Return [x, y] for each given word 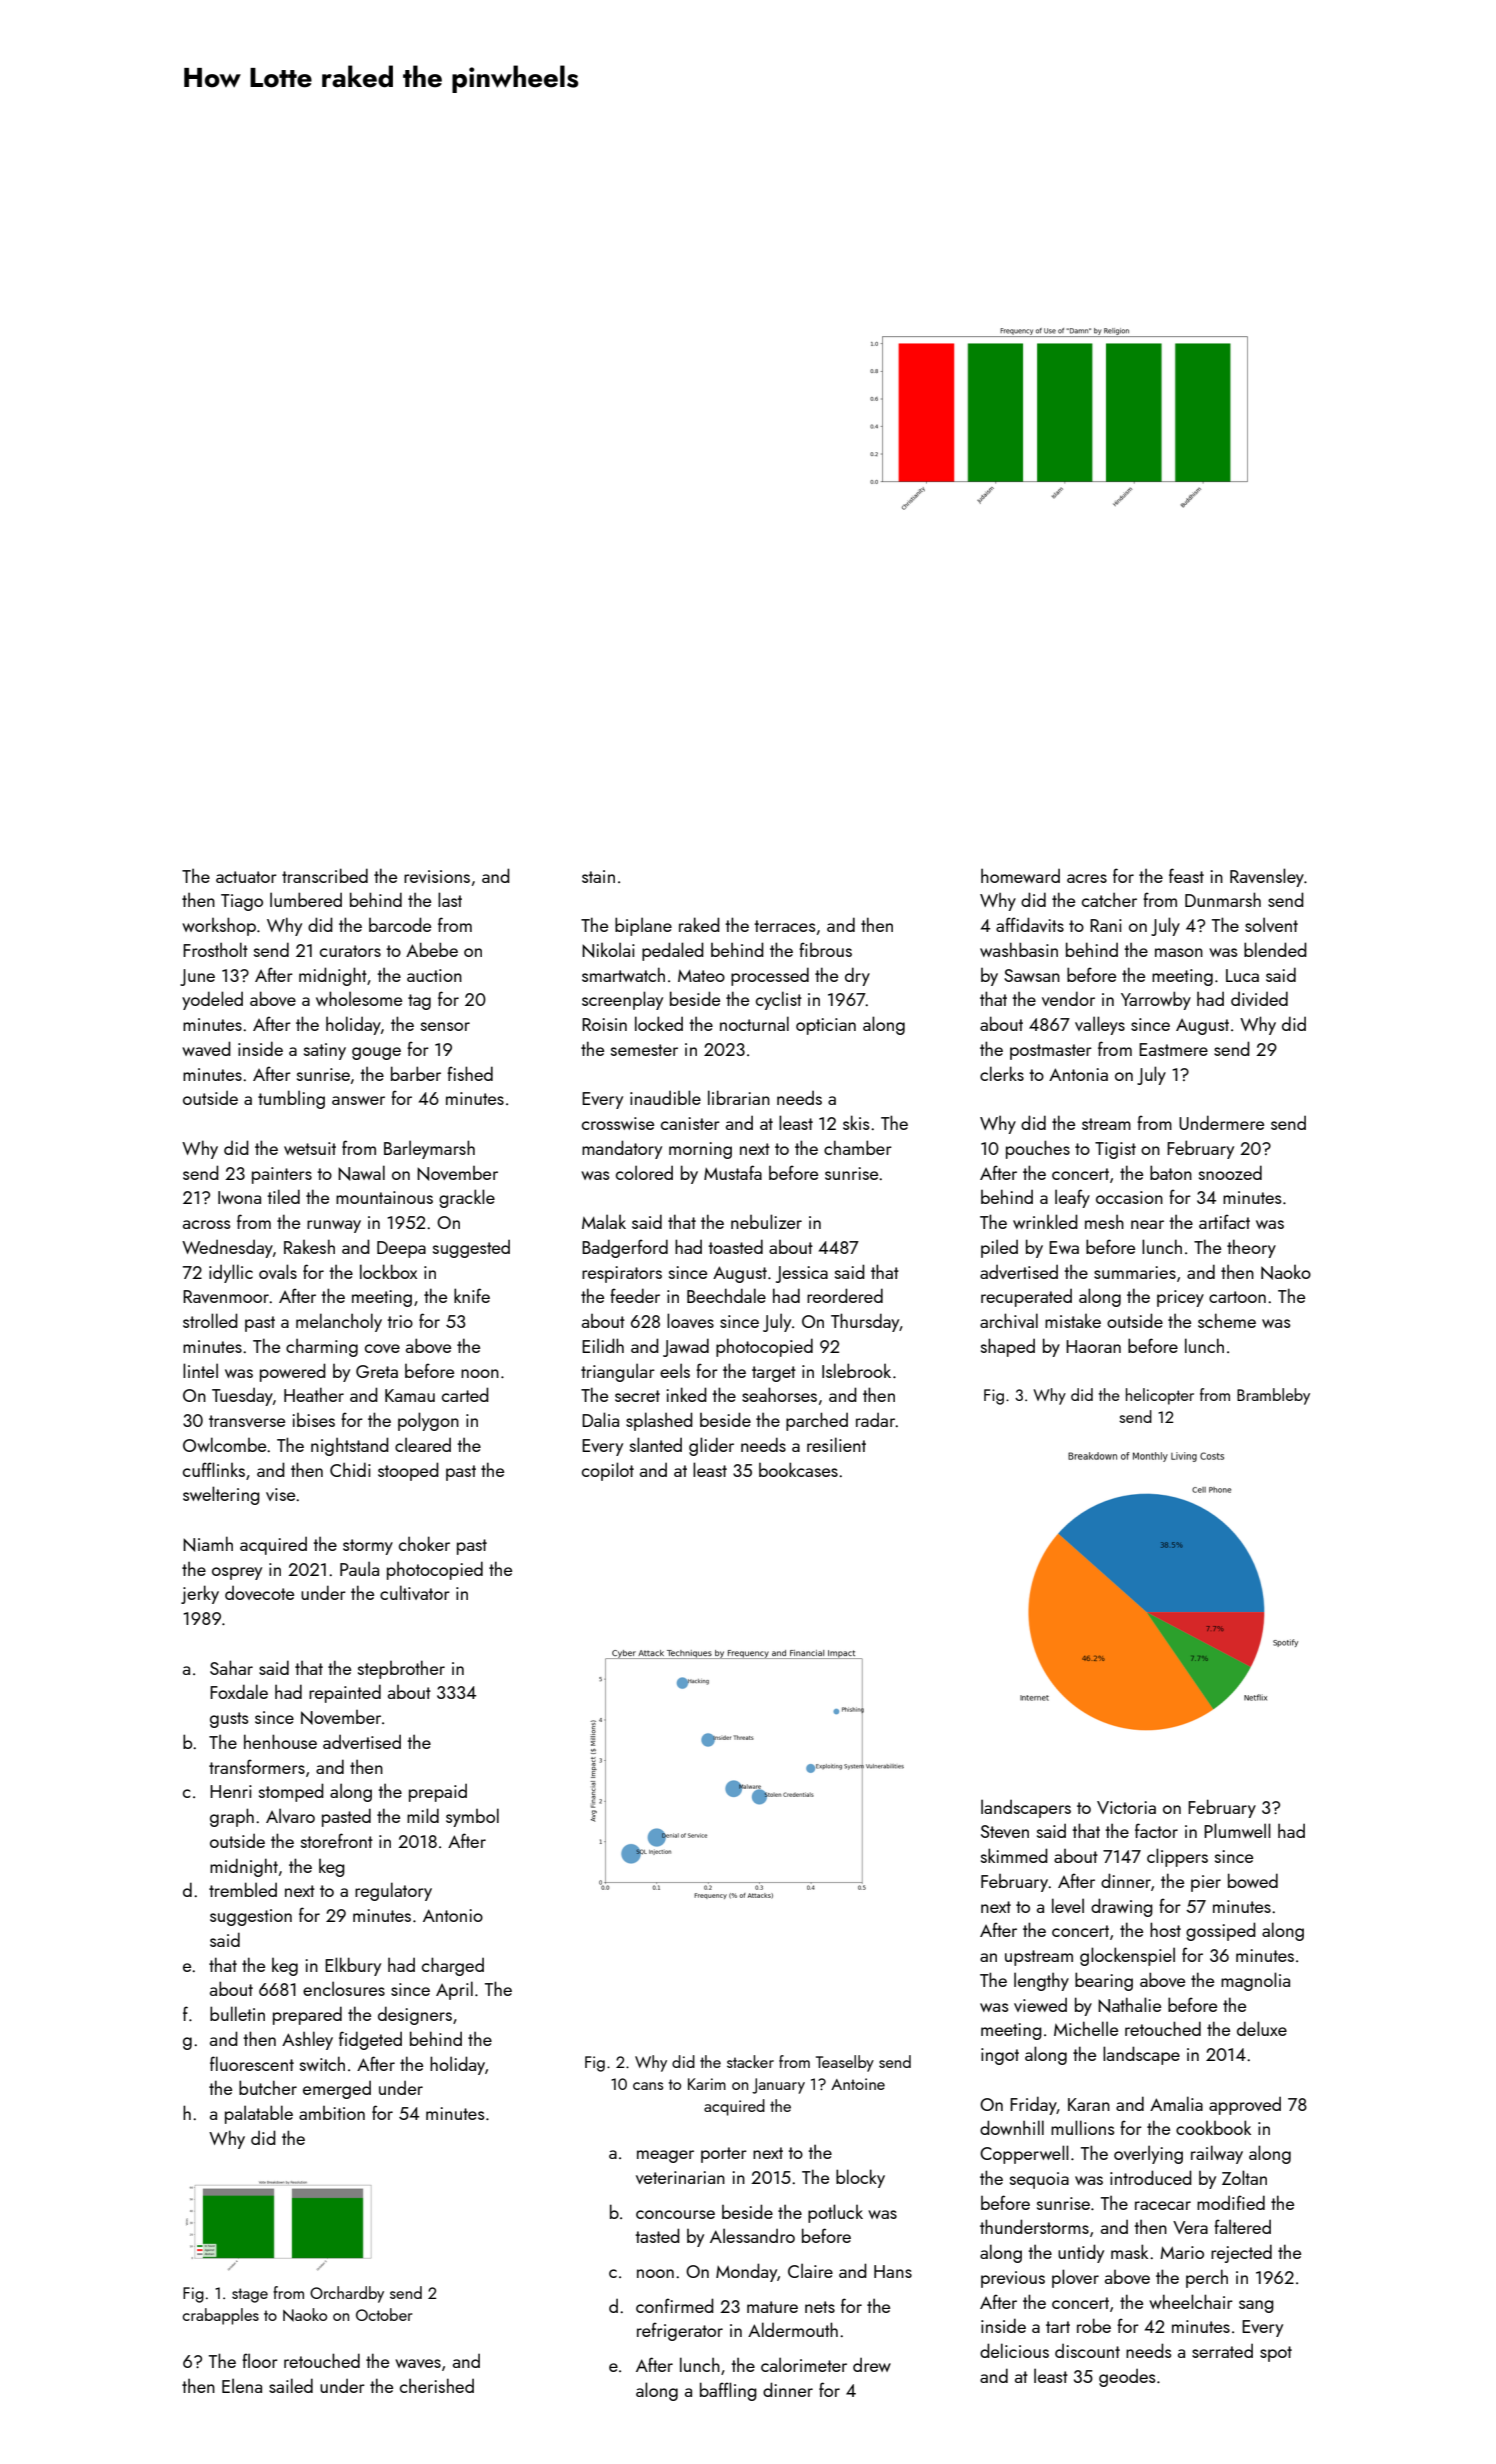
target [774, 1374]
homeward [1020, 876]
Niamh [208, 1544]
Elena [242, 2385]
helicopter [1160, 1396]
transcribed [325, 875]
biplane [643, 926]
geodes [1127, 2378]
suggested [471, 1249]
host [1165, 1929]
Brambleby [1273, 1396]
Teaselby [845, 2063]
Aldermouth [793, 2329]
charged [453, 1966]
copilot [608, 1471]
